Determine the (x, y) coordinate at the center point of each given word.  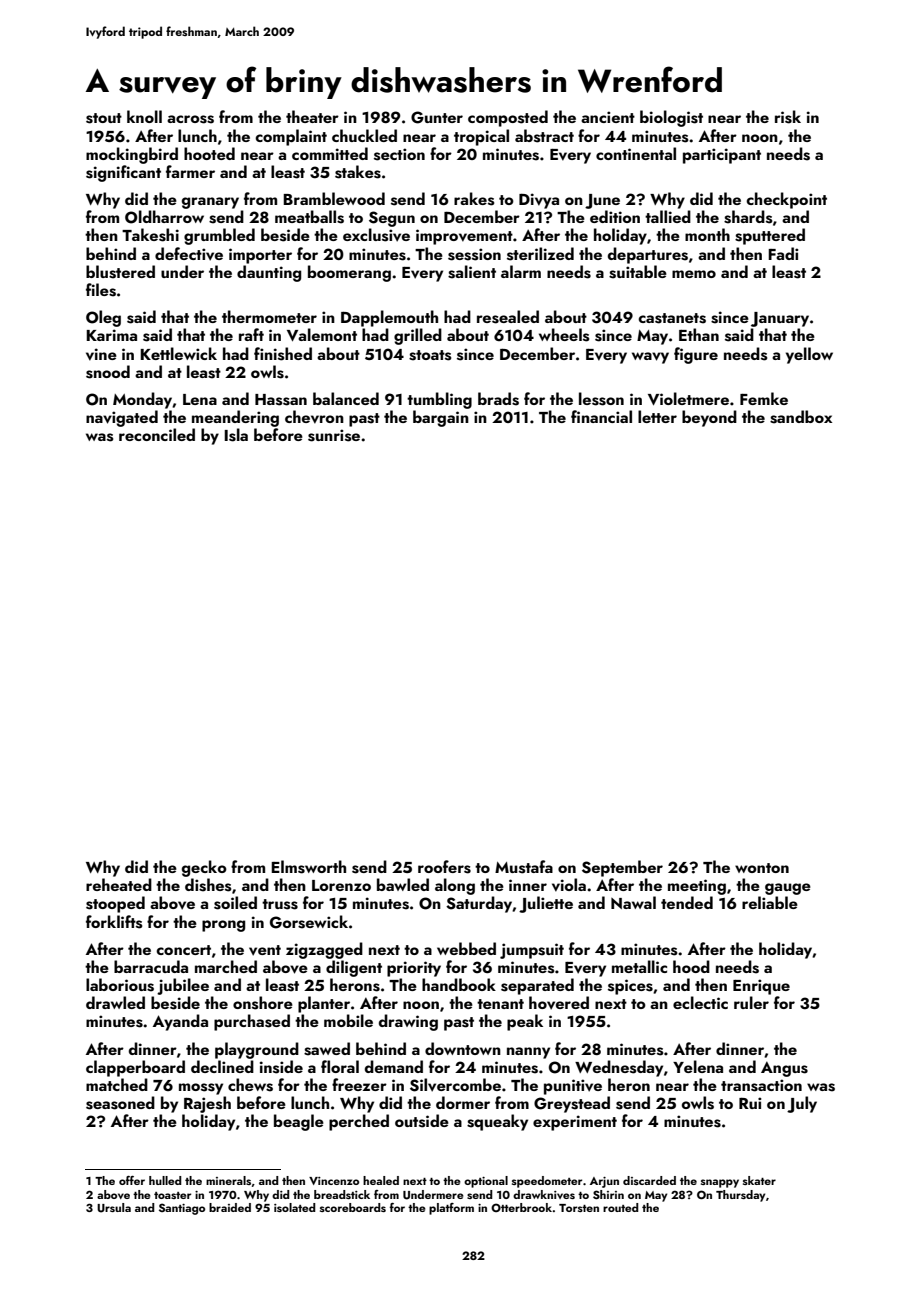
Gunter (437, 117)
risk (788, 117)
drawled (115, 1002)
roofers (444, 867)
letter (657, 416)
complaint (291, 137)
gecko (204, 868)
